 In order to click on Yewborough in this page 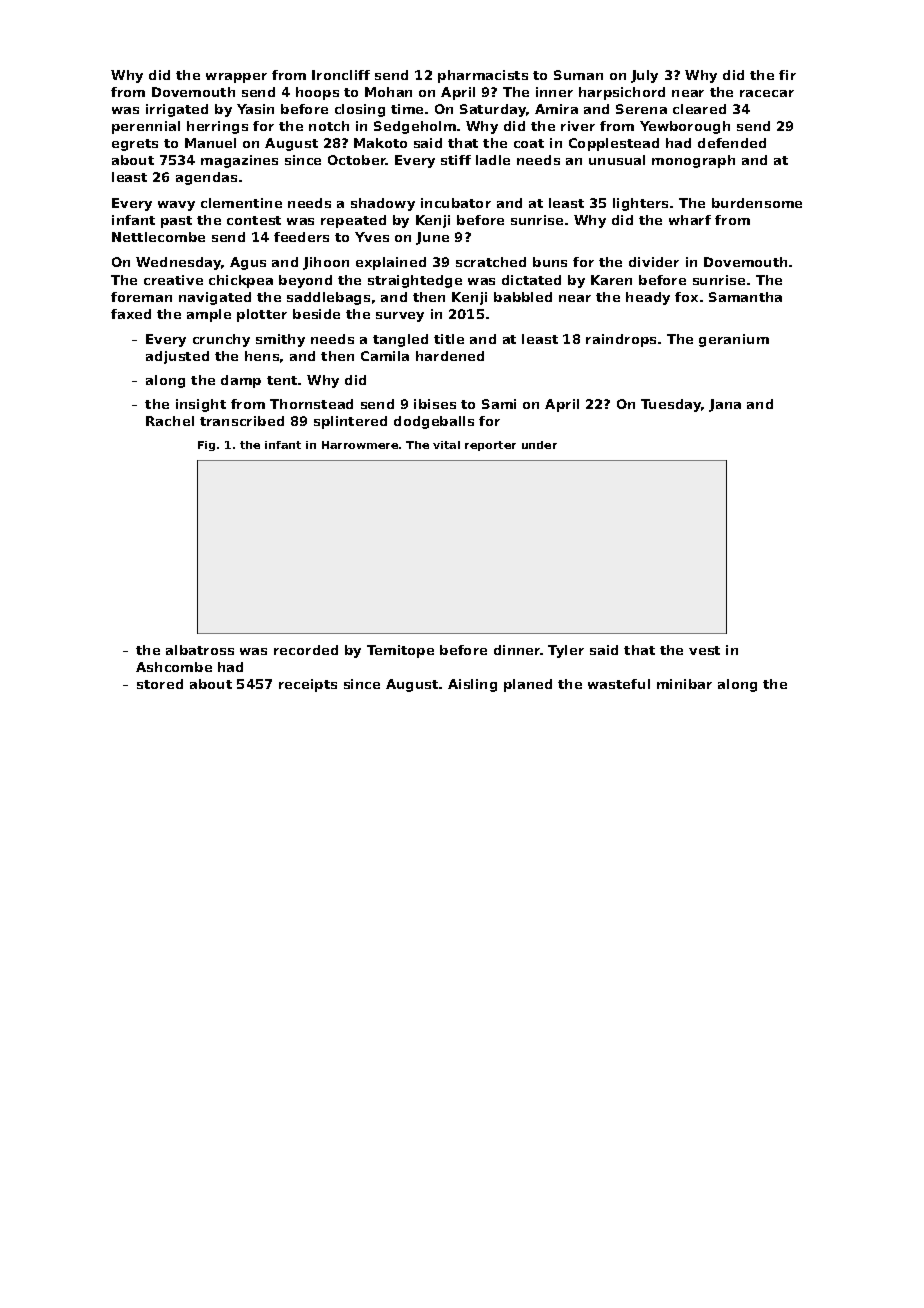, I will do `click(685, 127)`.
